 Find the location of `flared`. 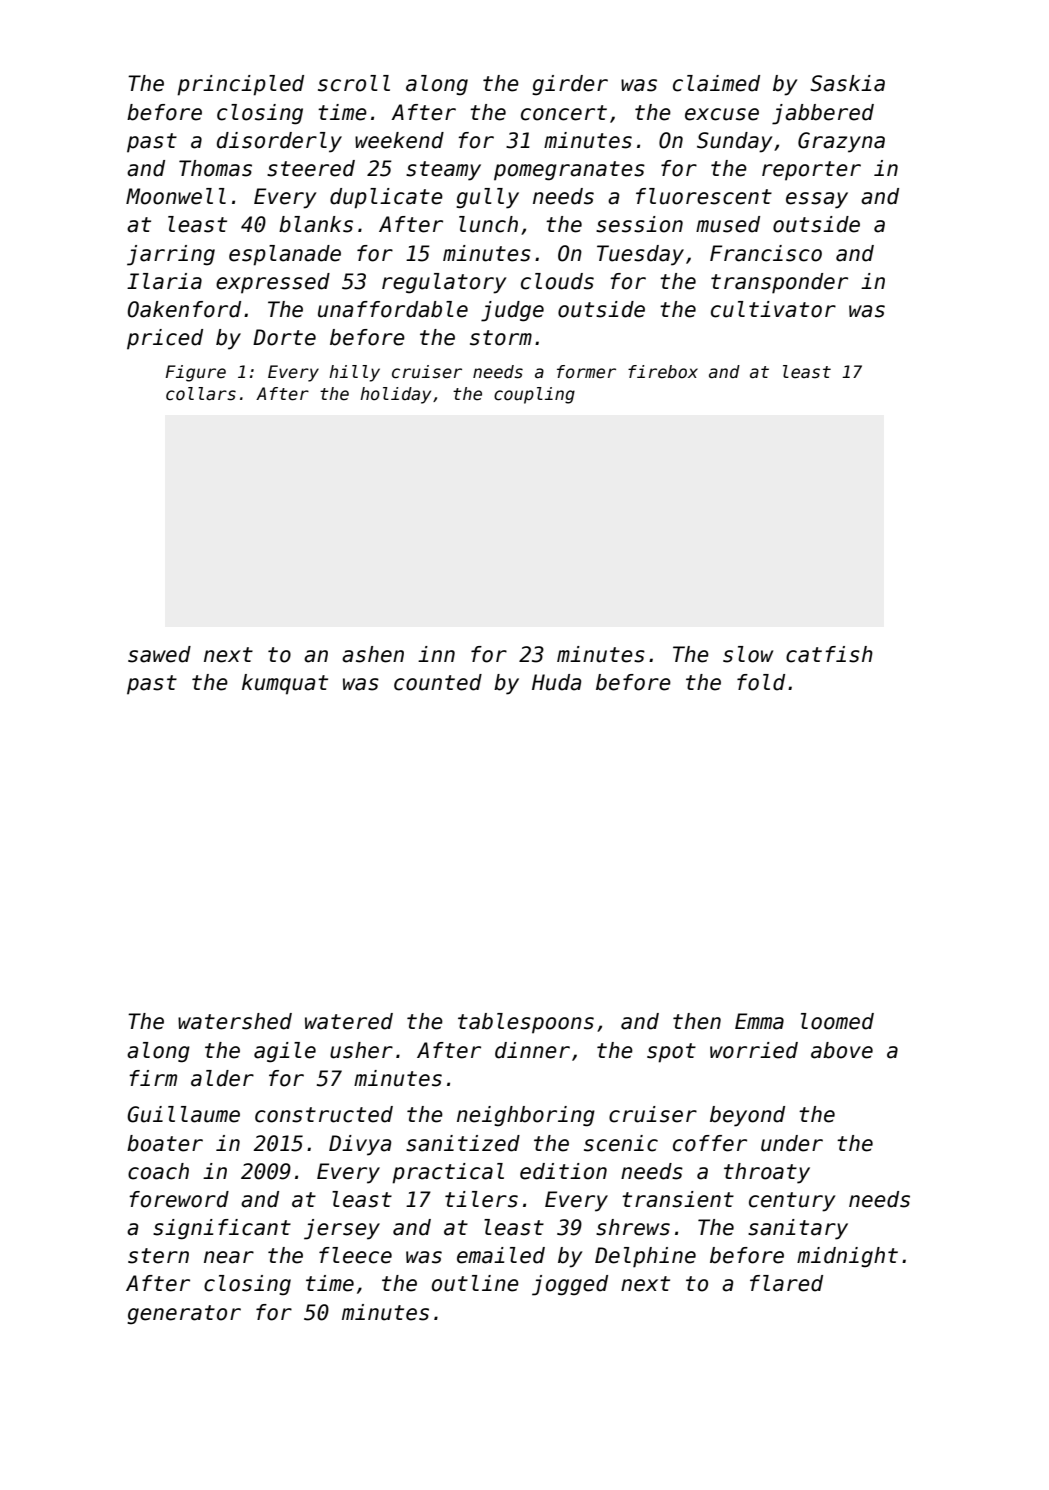

flared is located at coordinates (786, 1283).
